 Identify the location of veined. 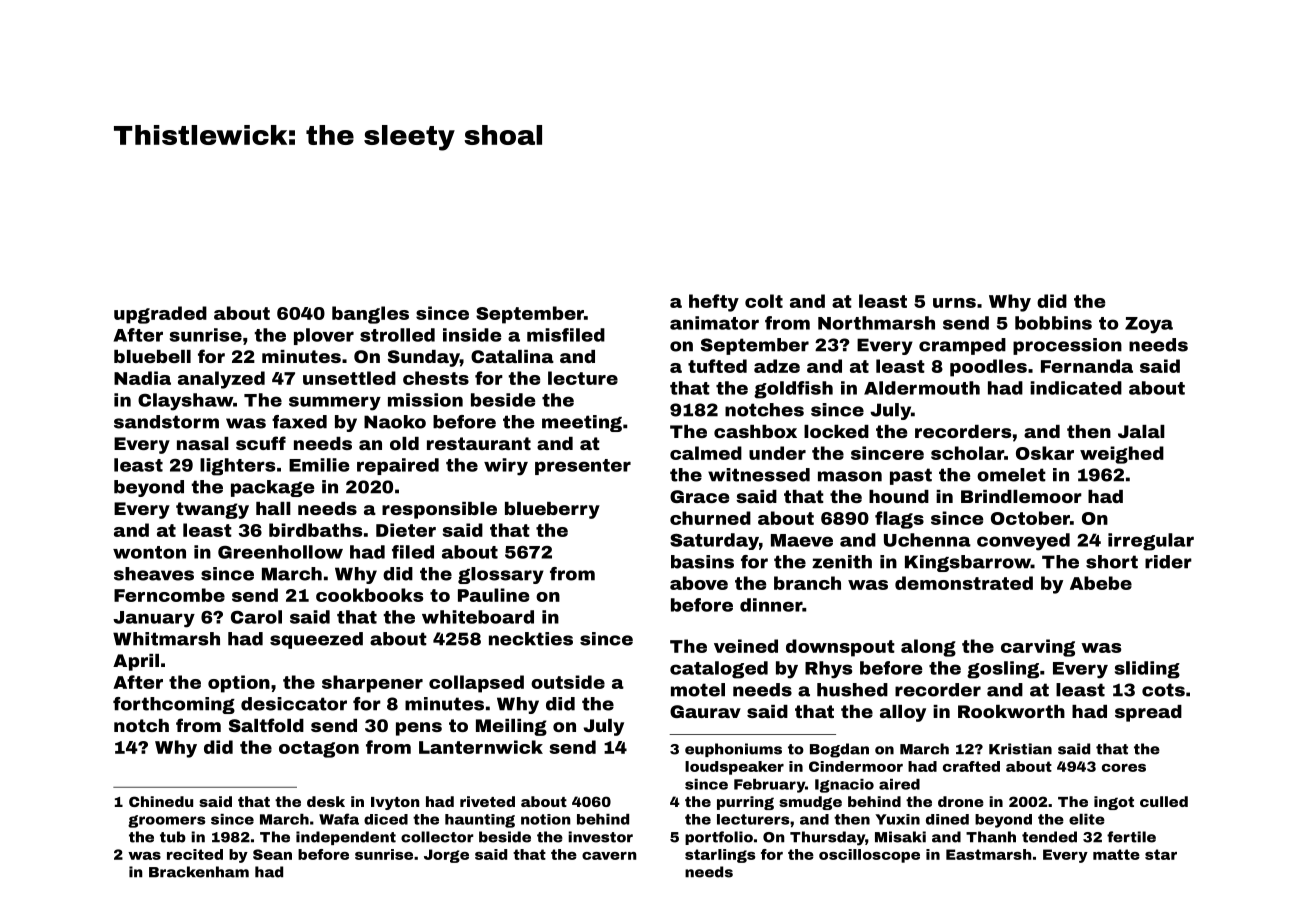
(746, 646).
